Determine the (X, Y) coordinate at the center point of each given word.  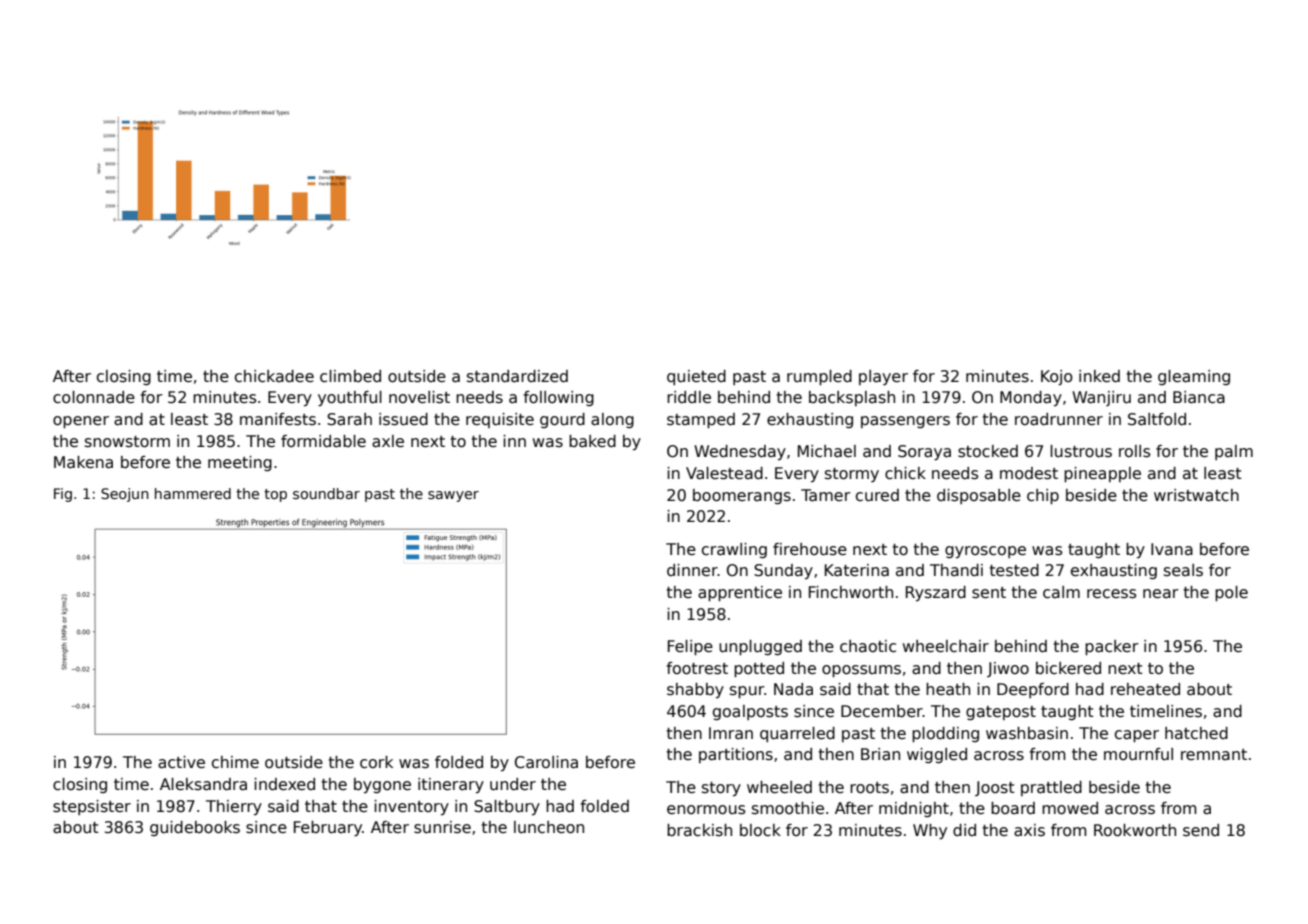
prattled (1051, 788)
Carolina (546, 762)
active (181, 762)
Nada (793, 689)
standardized (517, 376)
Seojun (125, 495)
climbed (350, 376)
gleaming (1194, 377)
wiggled (937, 755)
